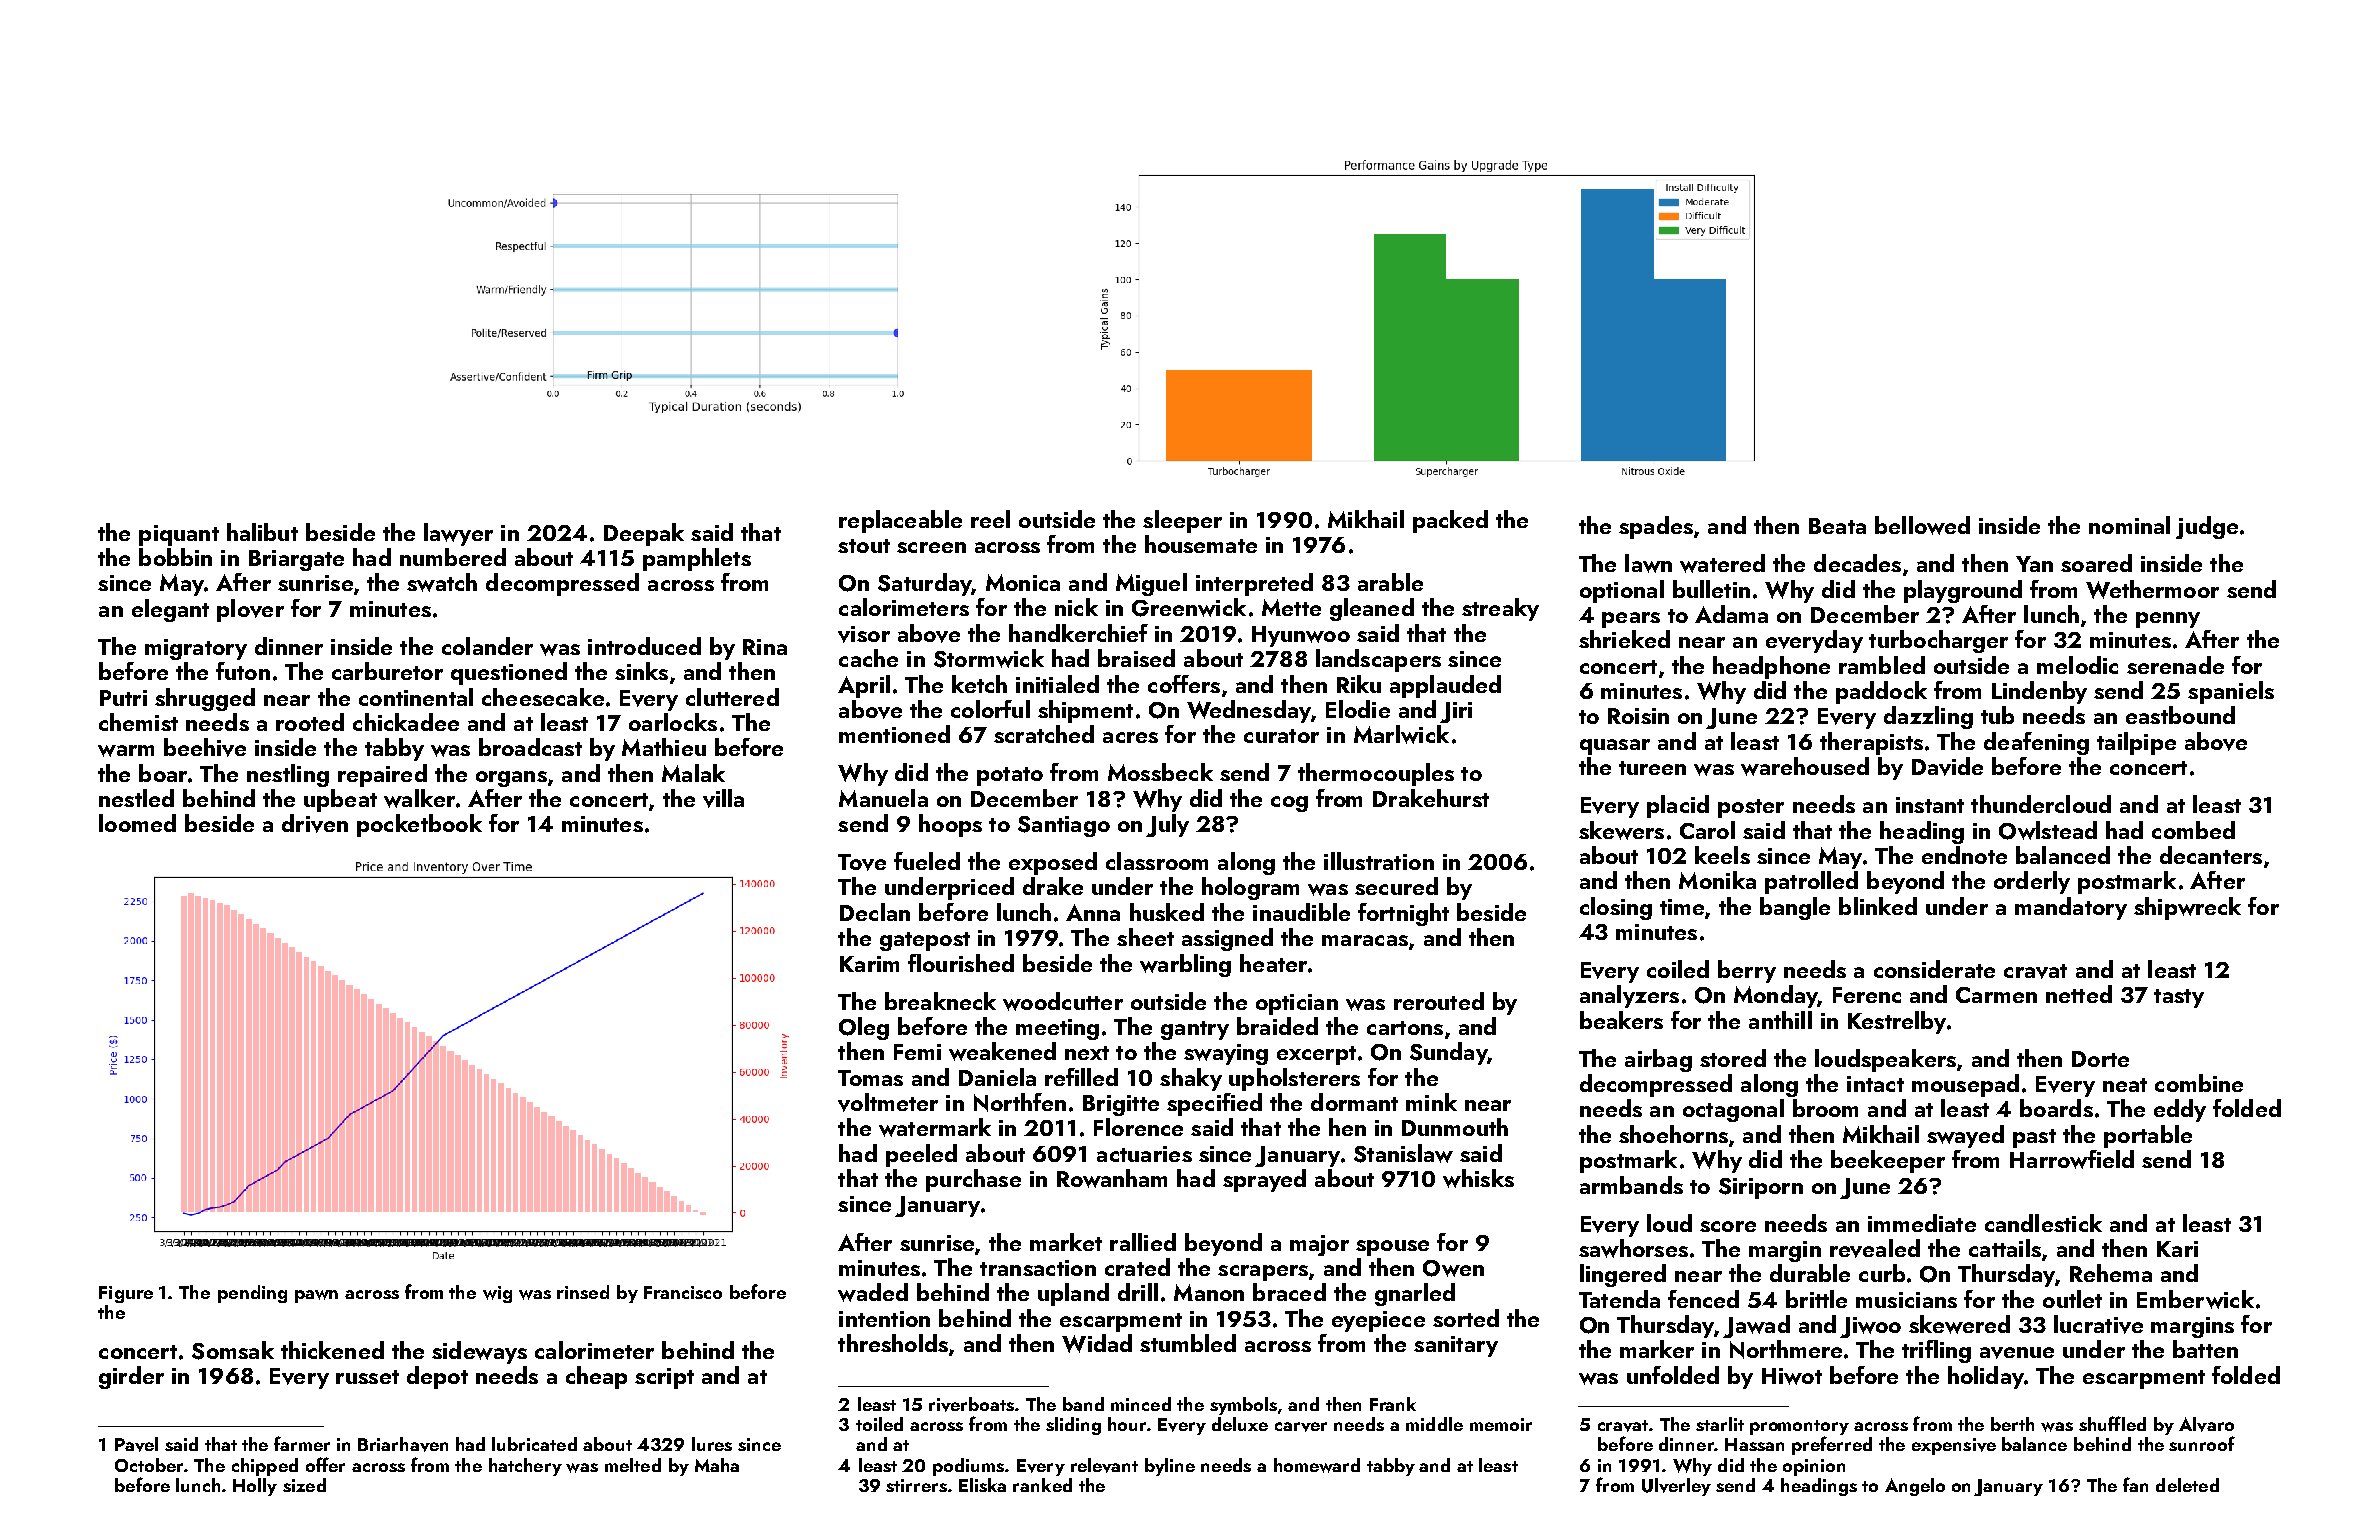  I want to click on rallied, so click(1143, 1242).
